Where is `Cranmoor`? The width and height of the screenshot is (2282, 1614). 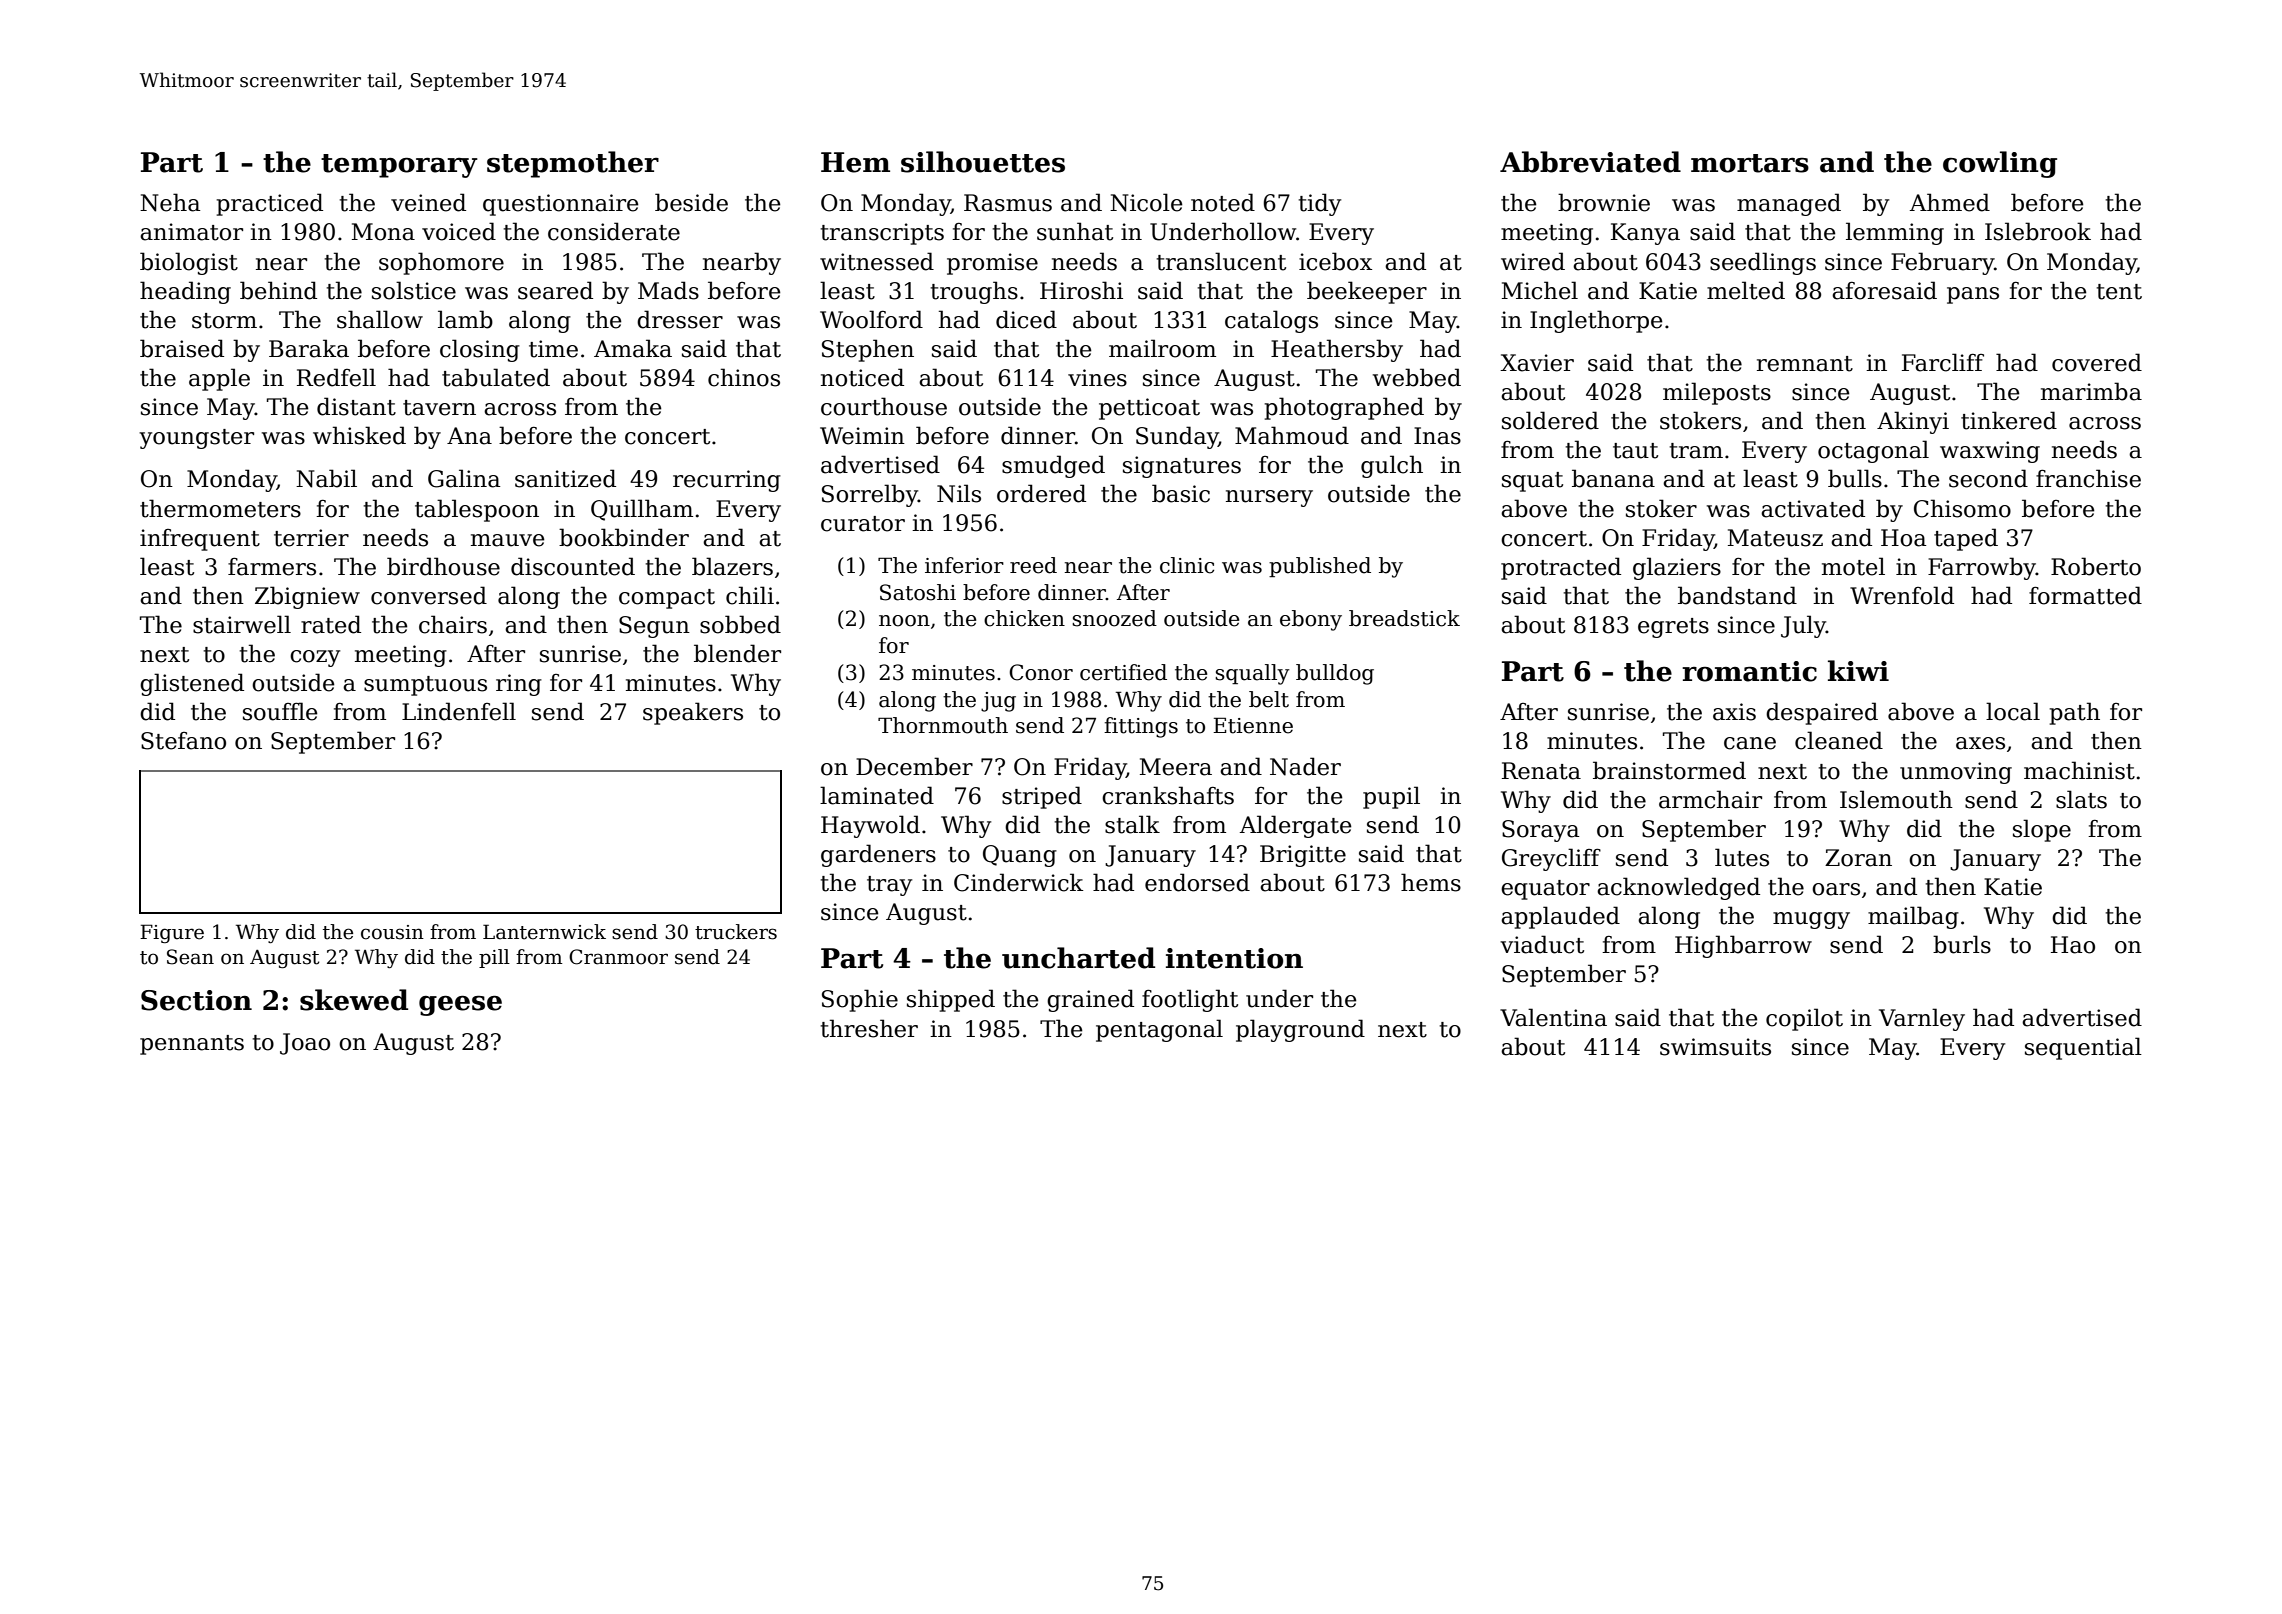 Cranmoor is located at coordinates (618, 957).
